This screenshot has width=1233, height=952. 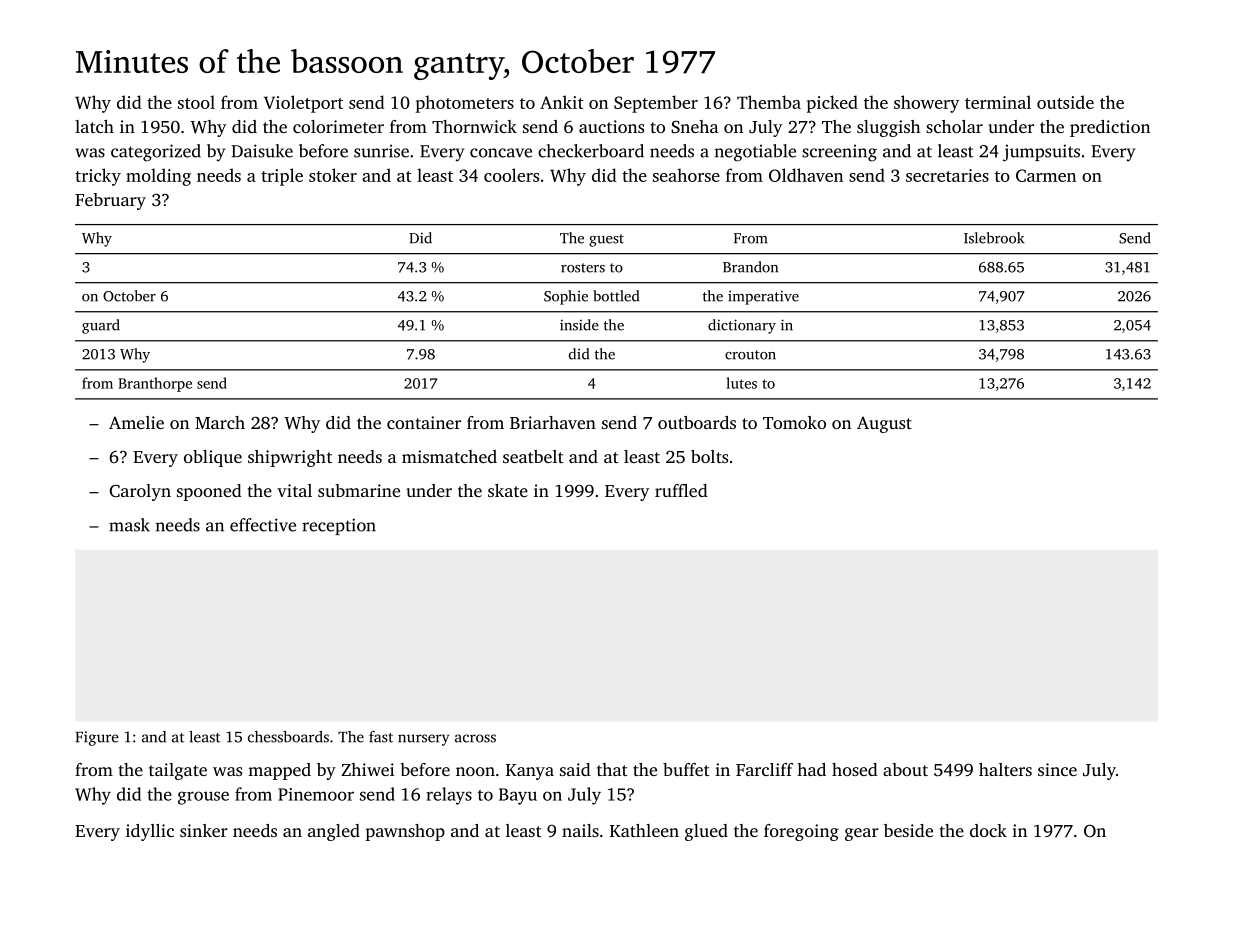 What do you see at coordinates (94, 126) in the screenshot?
I see `latch` at bounding box center [94, 126].
